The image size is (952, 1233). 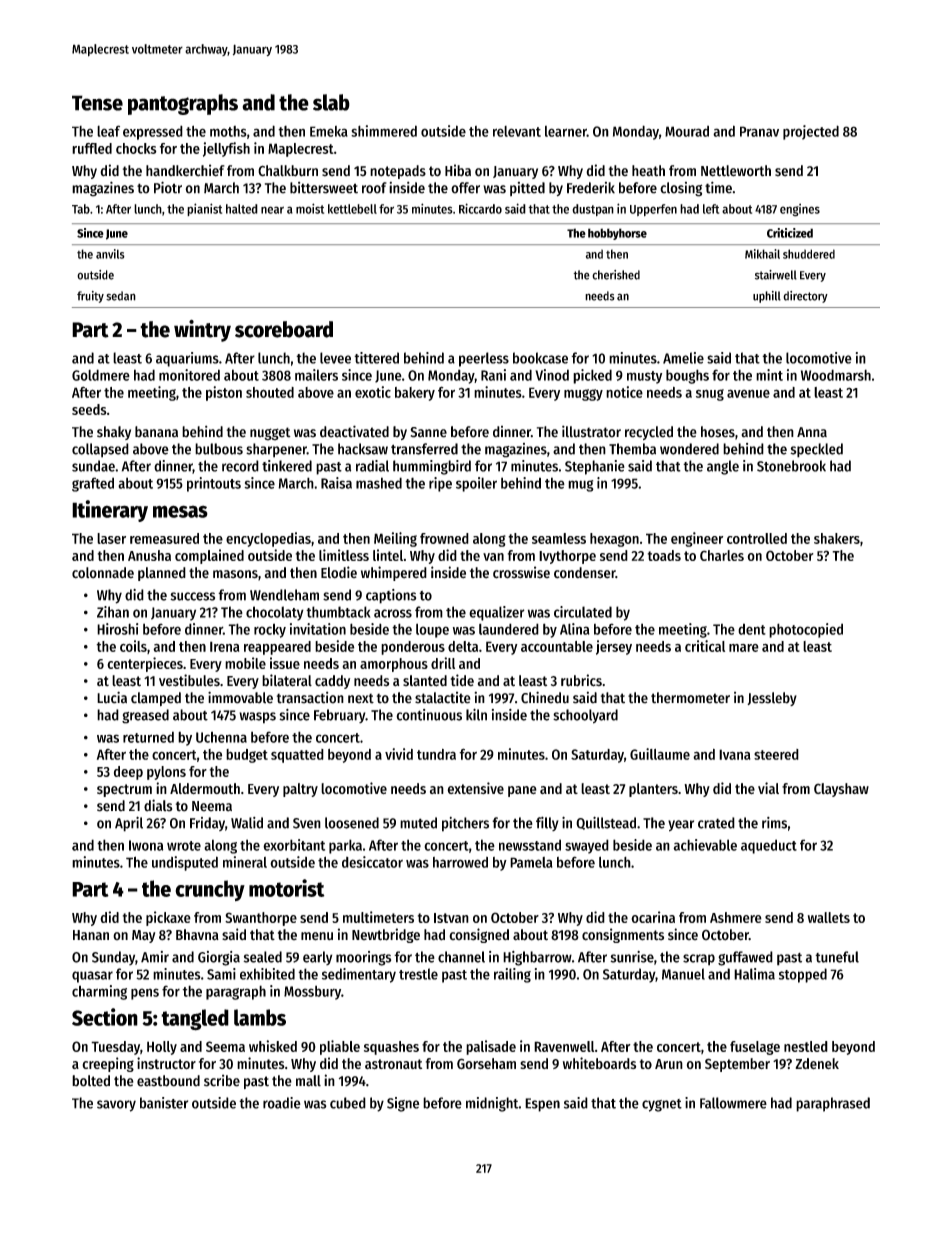 I want to click on pens, so click(x=145, y=994).
